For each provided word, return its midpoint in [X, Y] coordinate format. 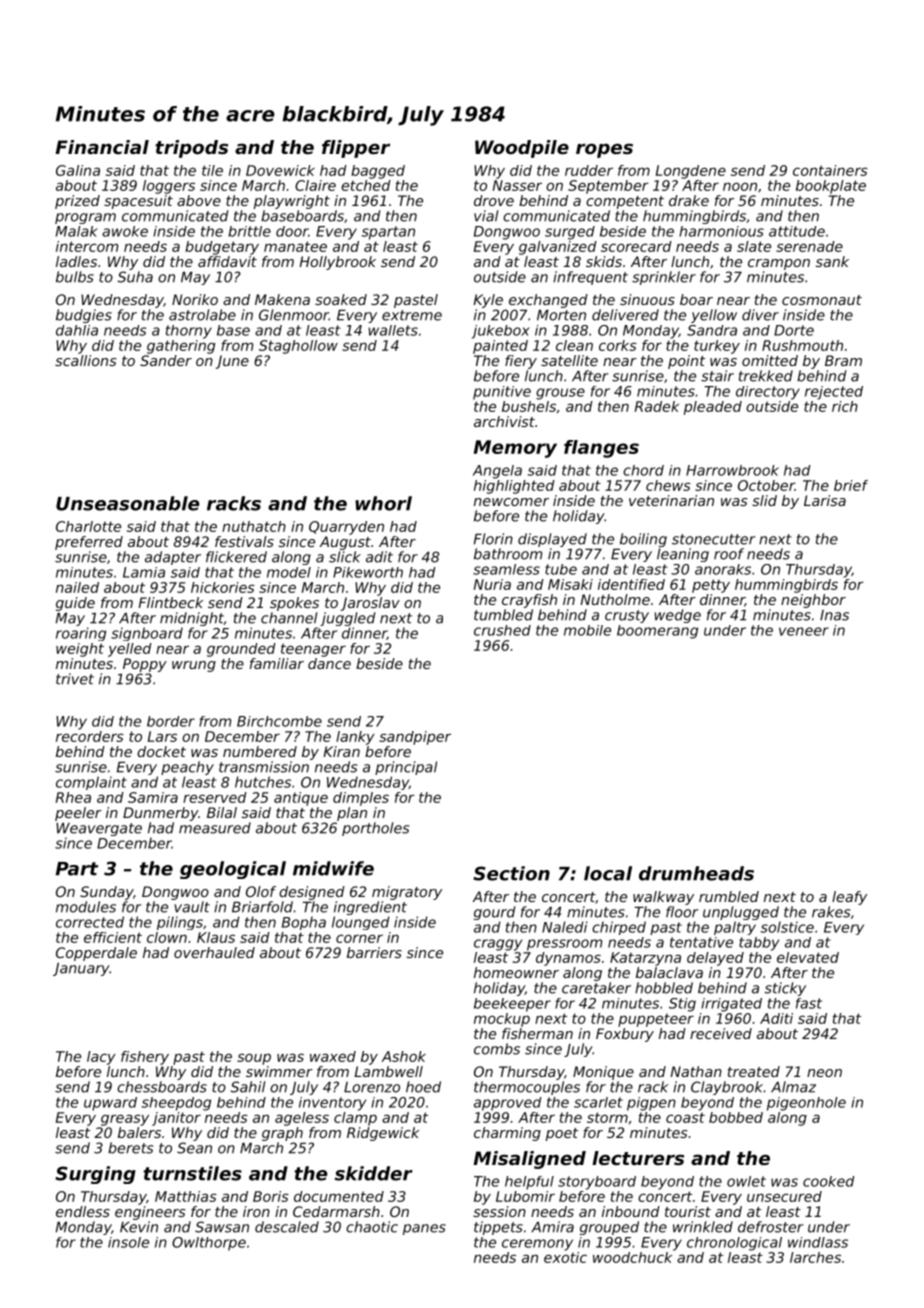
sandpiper [415, 738]
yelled [130, 650]
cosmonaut [822, 300]
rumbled [729, 896]
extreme [412, 315]
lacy [101, 1058]
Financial [102, 147]
